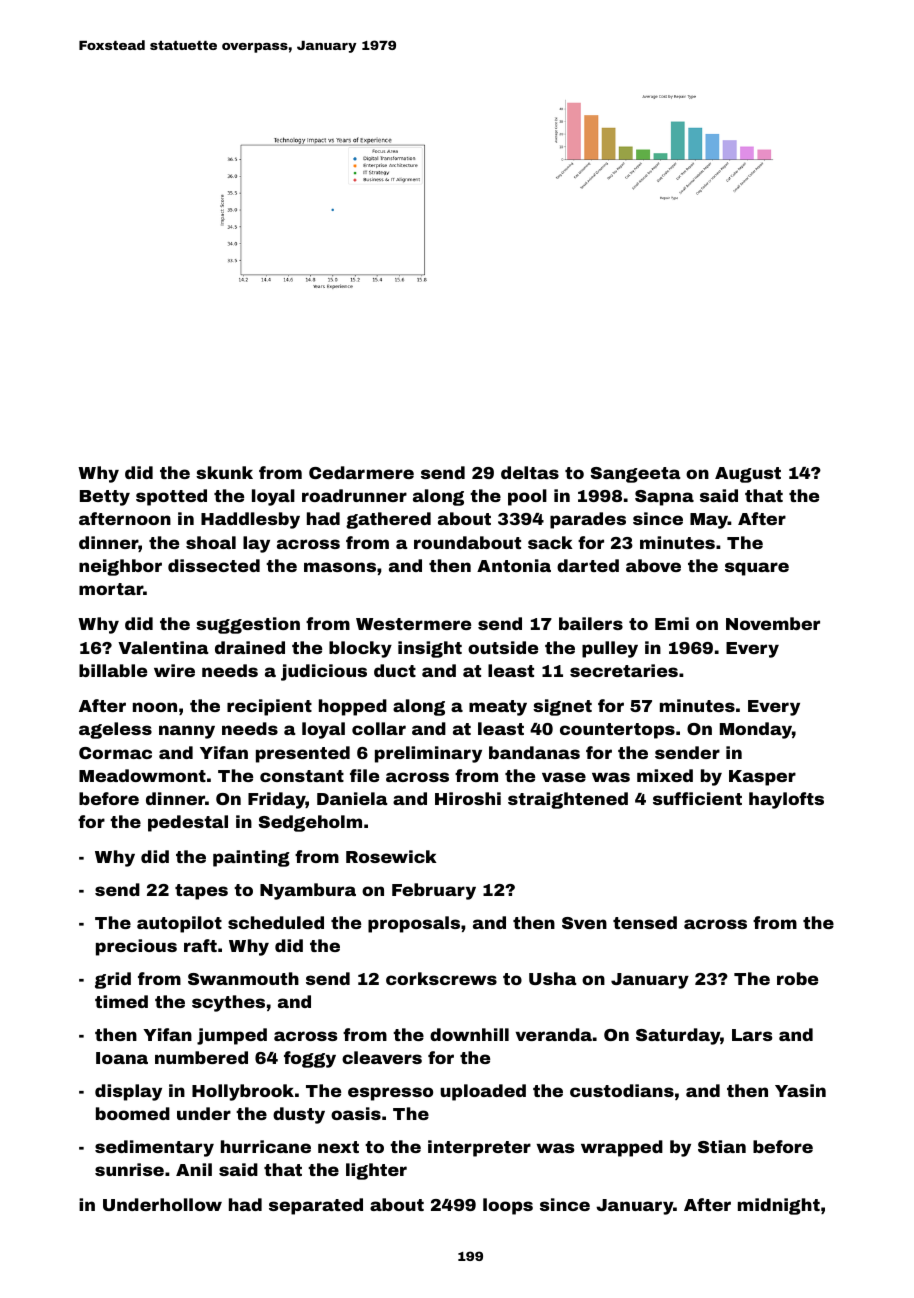 The image size is (914, 1298). What do you see at coordinates (414, 924) in the screenshot?
I see `proposals` at bounding box center [414, 924].
